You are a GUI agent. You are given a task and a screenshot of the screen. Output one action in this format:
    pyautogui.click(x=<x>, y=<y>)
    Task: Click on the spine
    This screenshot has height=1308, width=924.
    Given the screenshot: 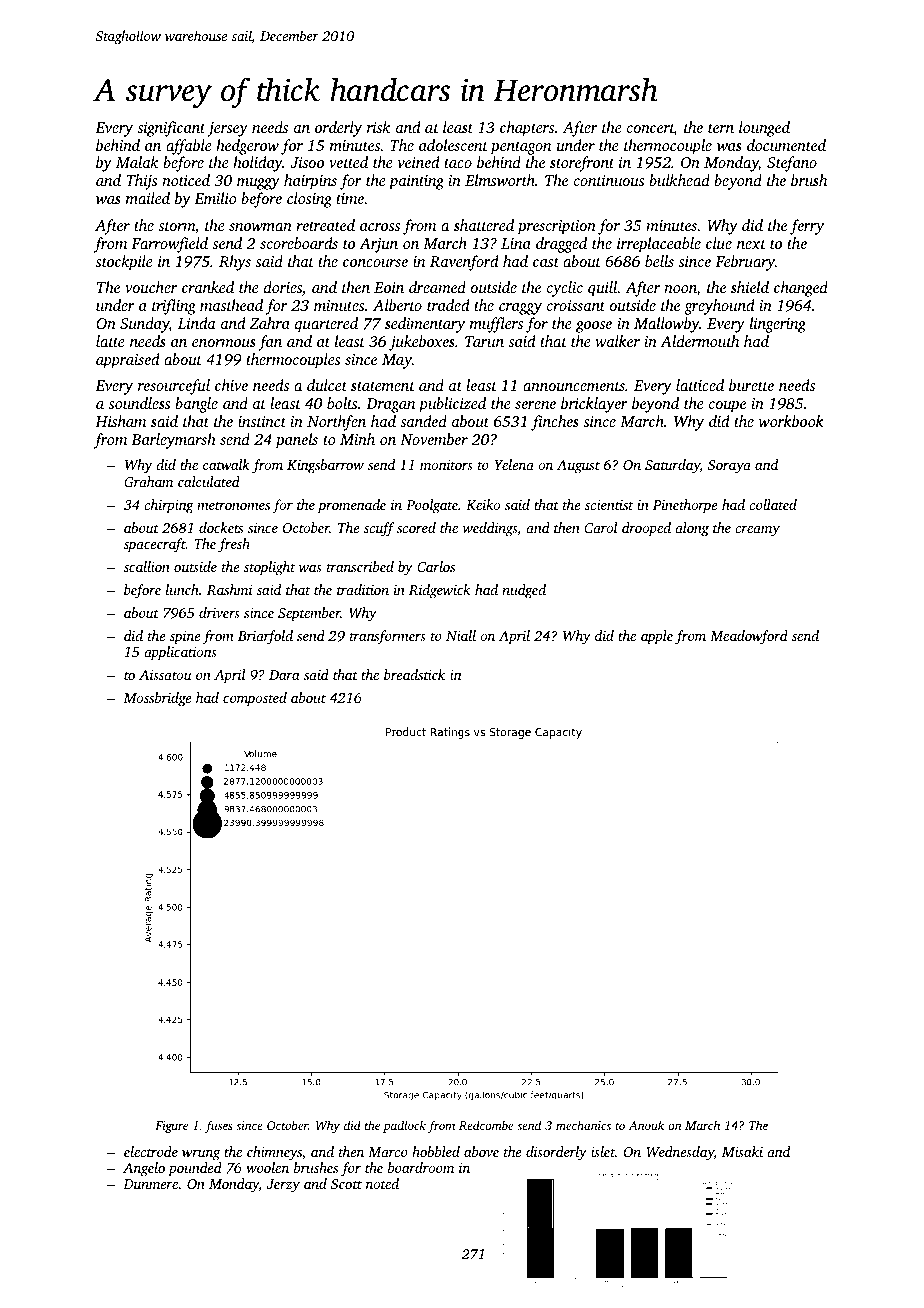 What is the action you would take?
    pyautogui.click(x=185, y=637)
